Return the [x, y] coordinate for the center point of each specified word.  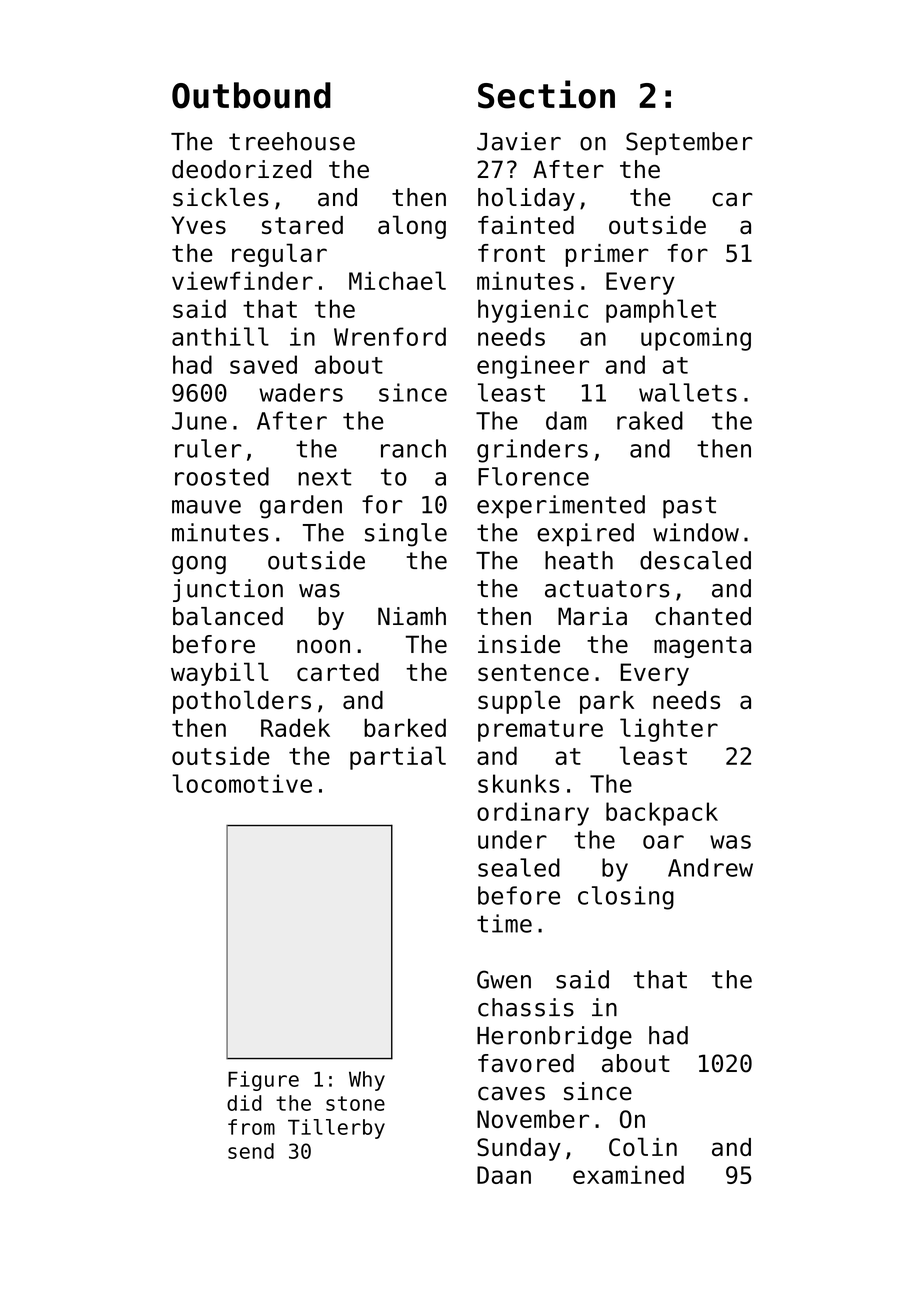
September [689, 143]
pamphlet [661, 311]
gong [199, 565]
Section [546, 94]
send [251, 1151]
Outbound [251, 95]
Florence [533, 476]
